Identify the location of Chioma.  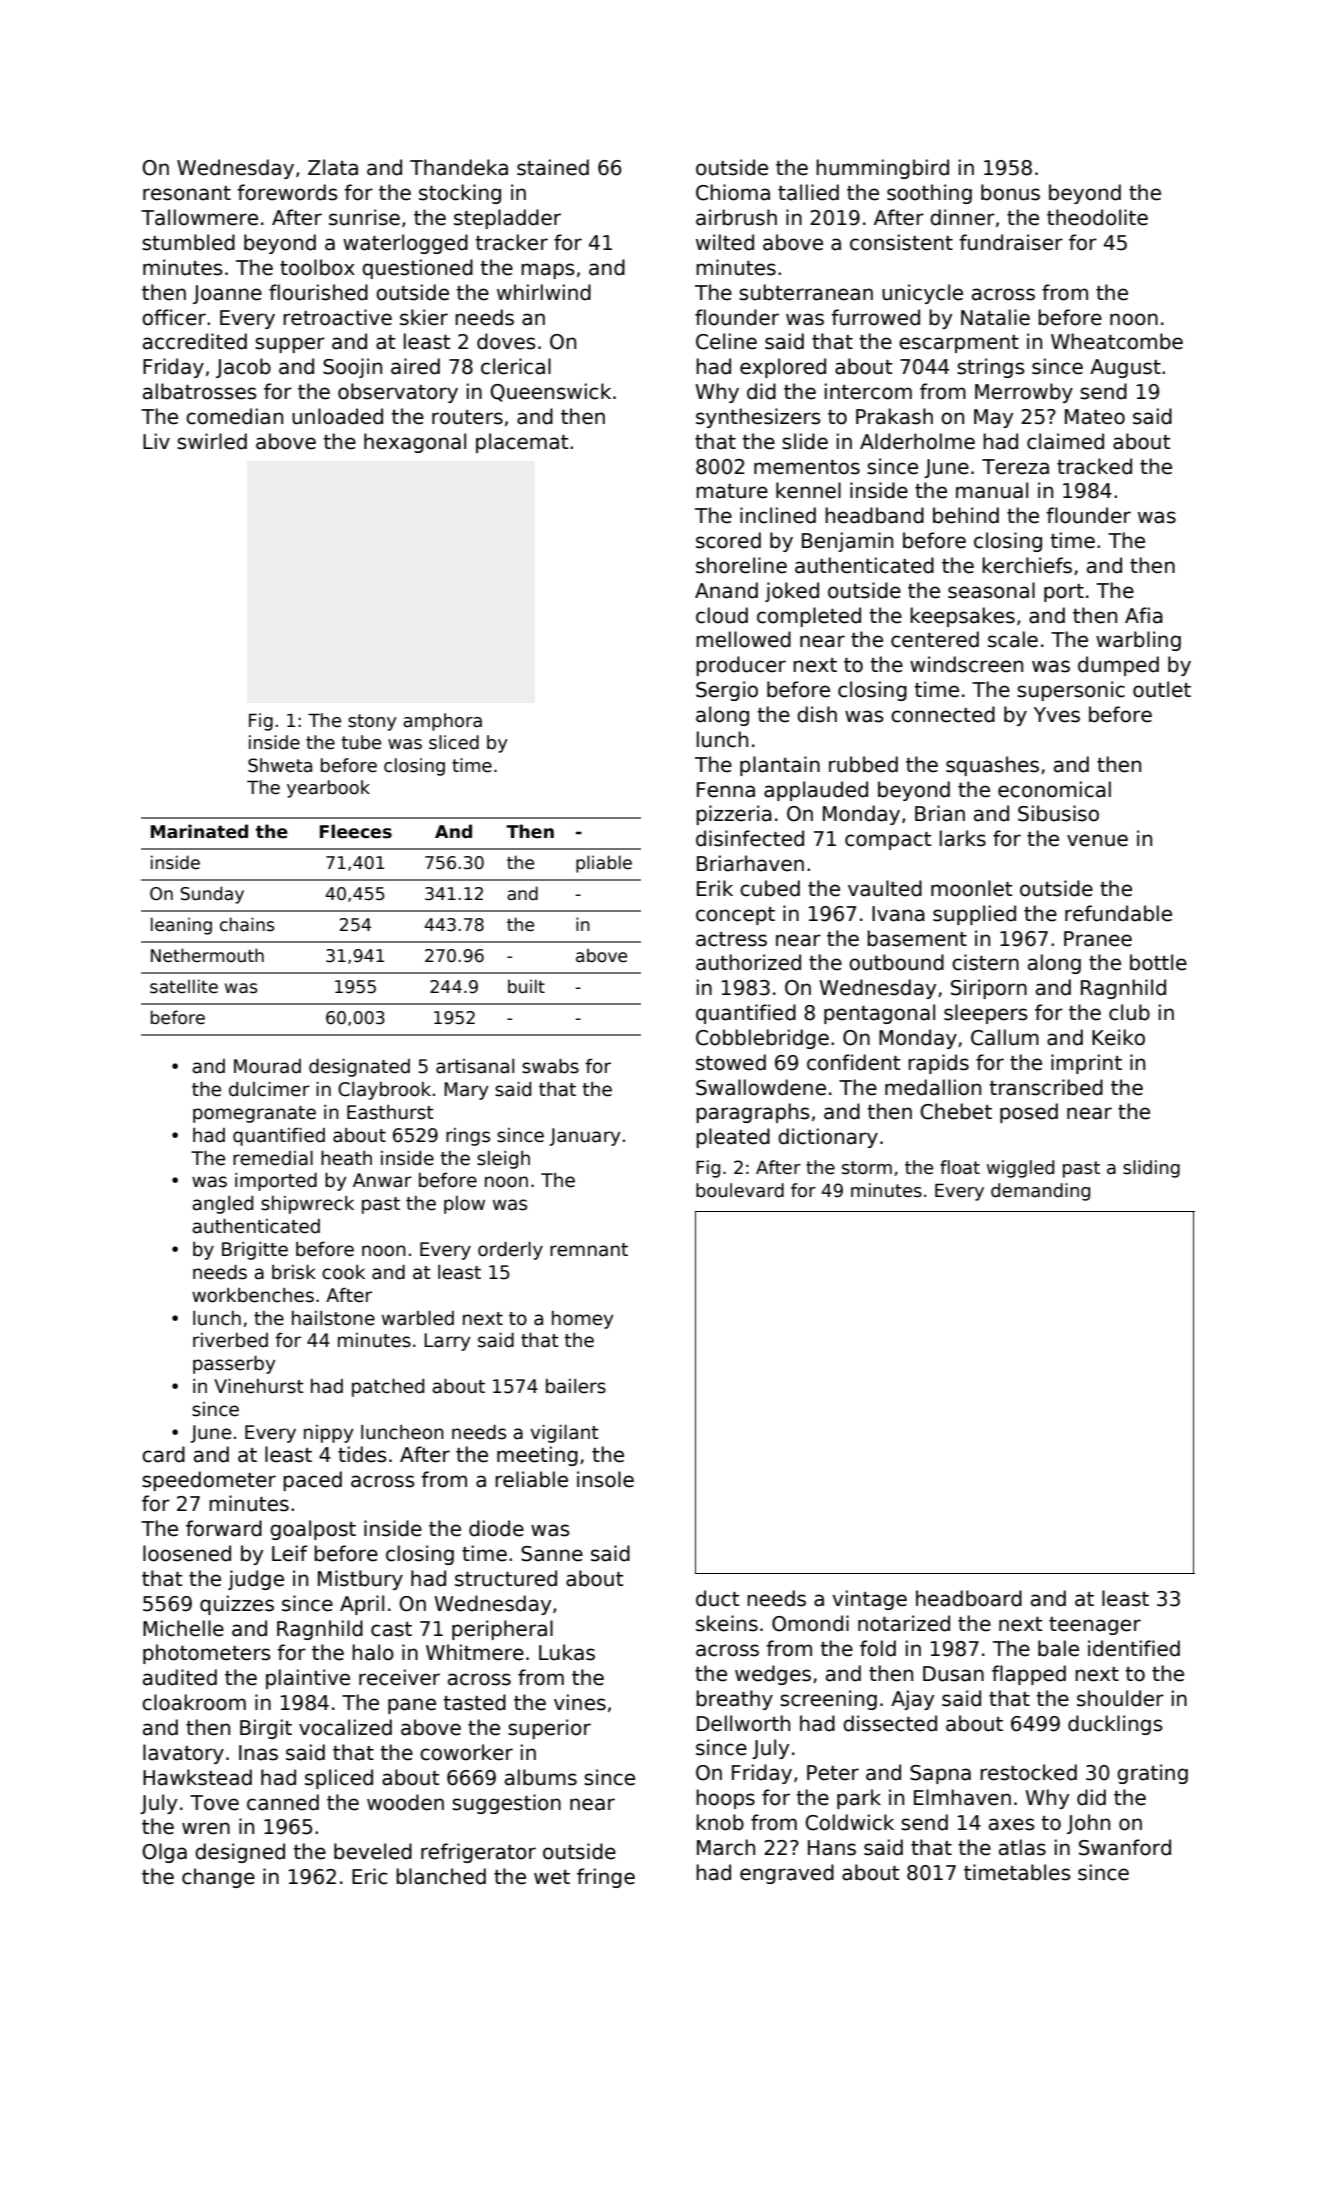
(733, 192).
